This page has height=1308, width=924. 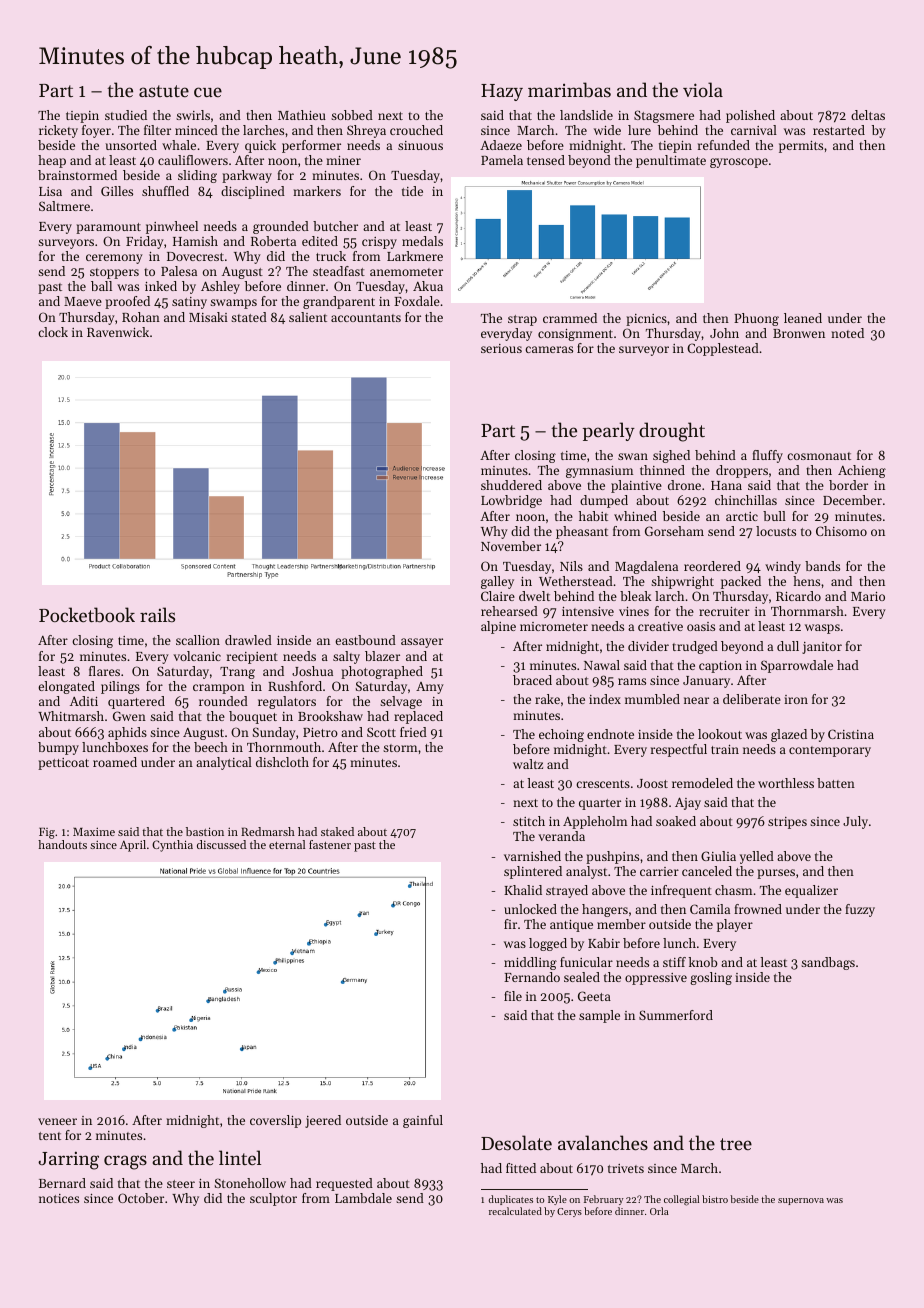 What do you see at coordinates (715, 1199) in the page?
I see `bistro` at bounding box center [715, 1199].
